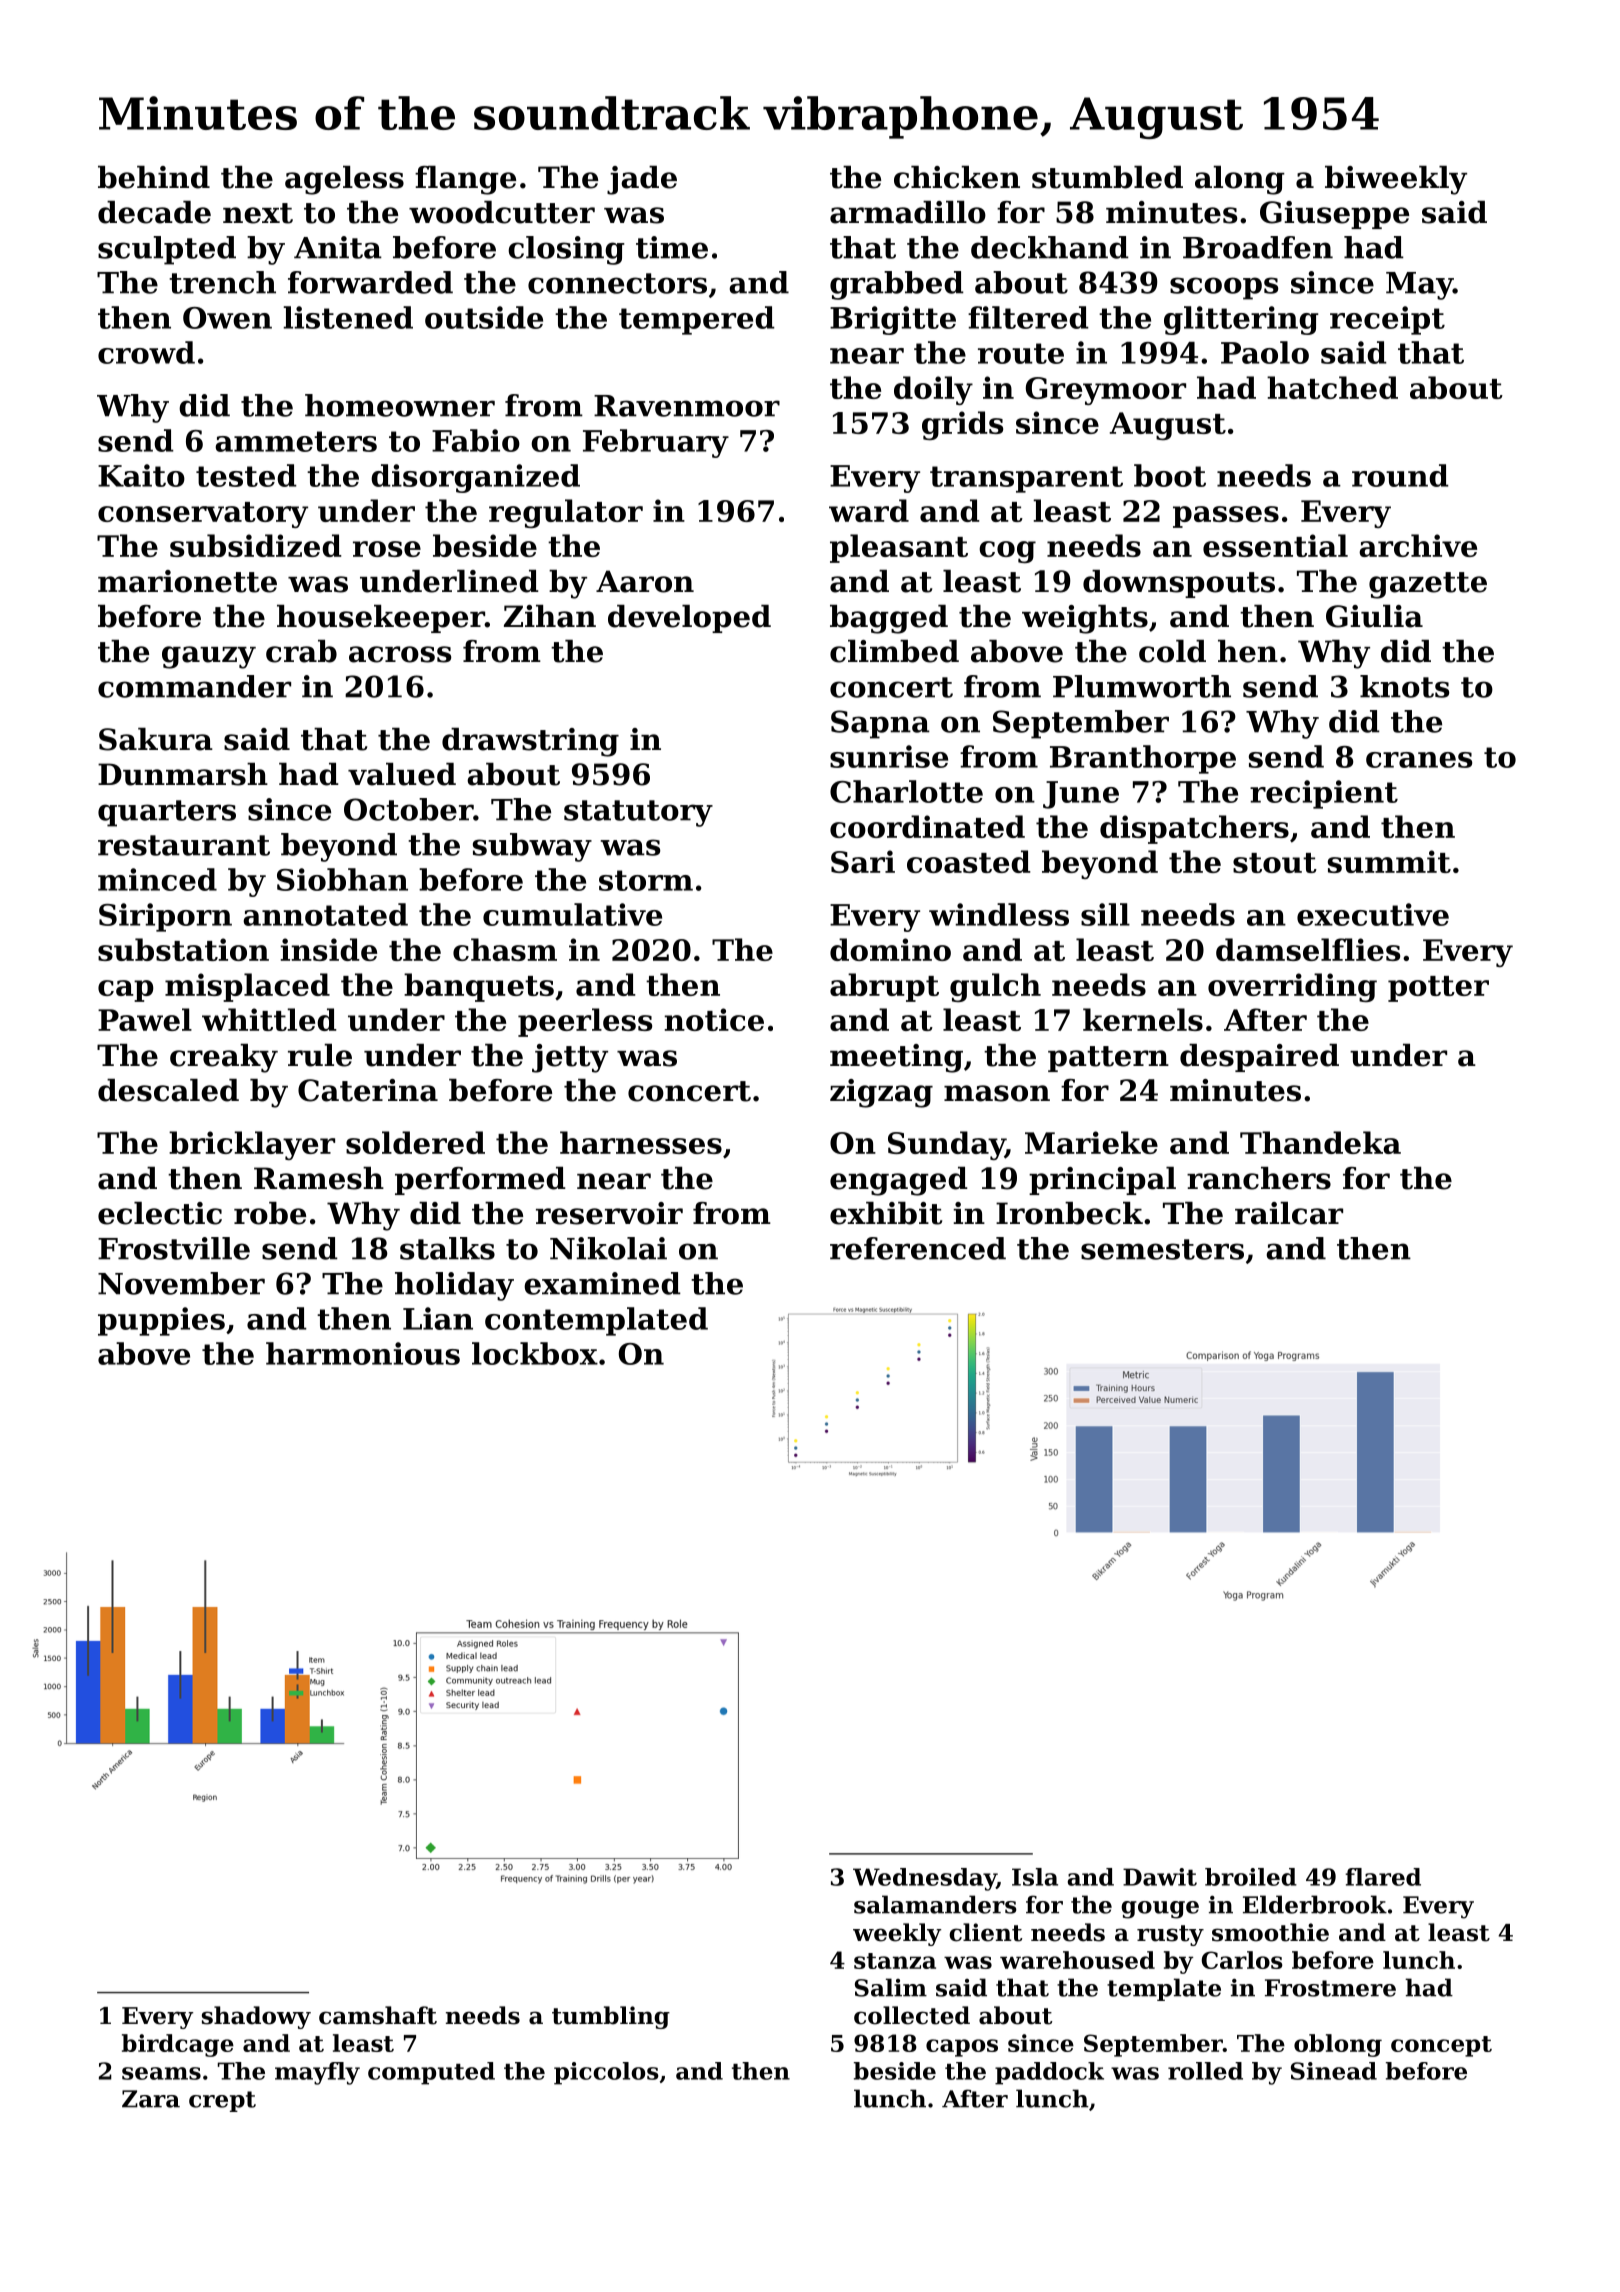 The height and width of the image is (2292, 1620). I want to click on notice, so click(714, 1019).
